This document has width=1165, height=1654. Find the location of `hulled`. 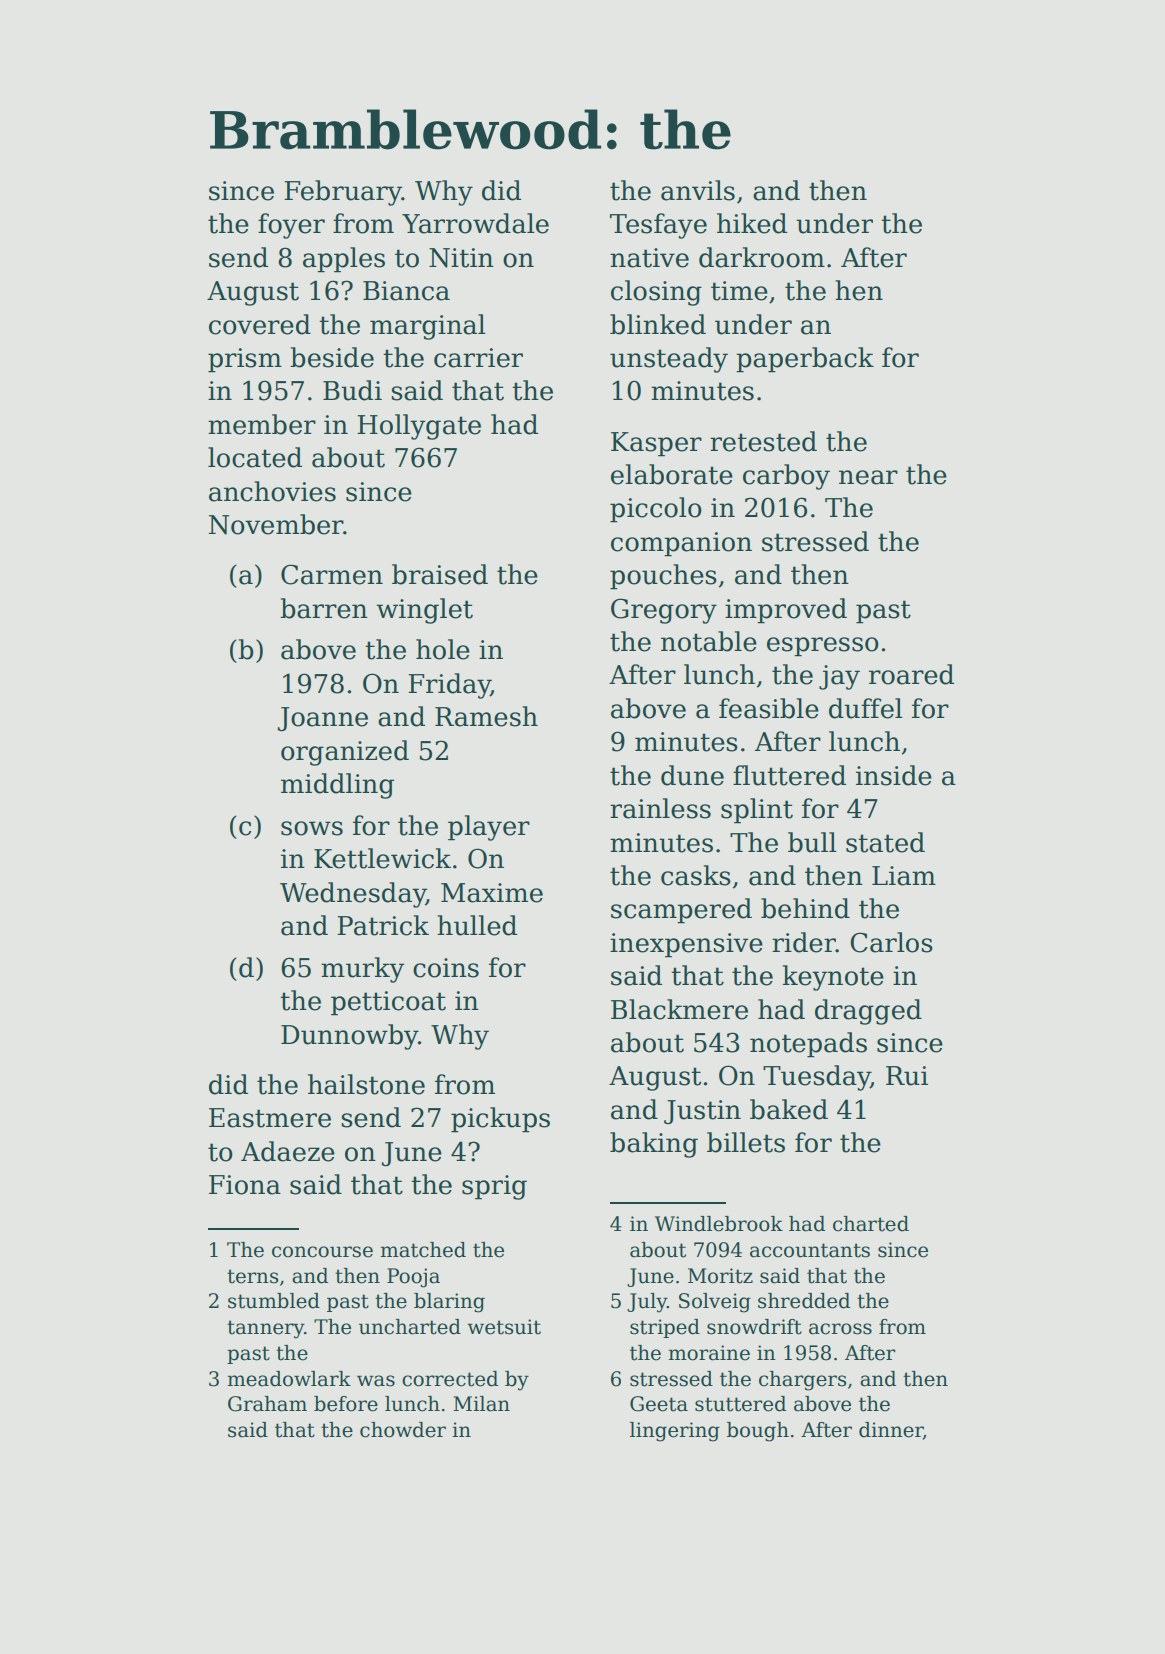

hulled is located at coordinates (477, 925).
